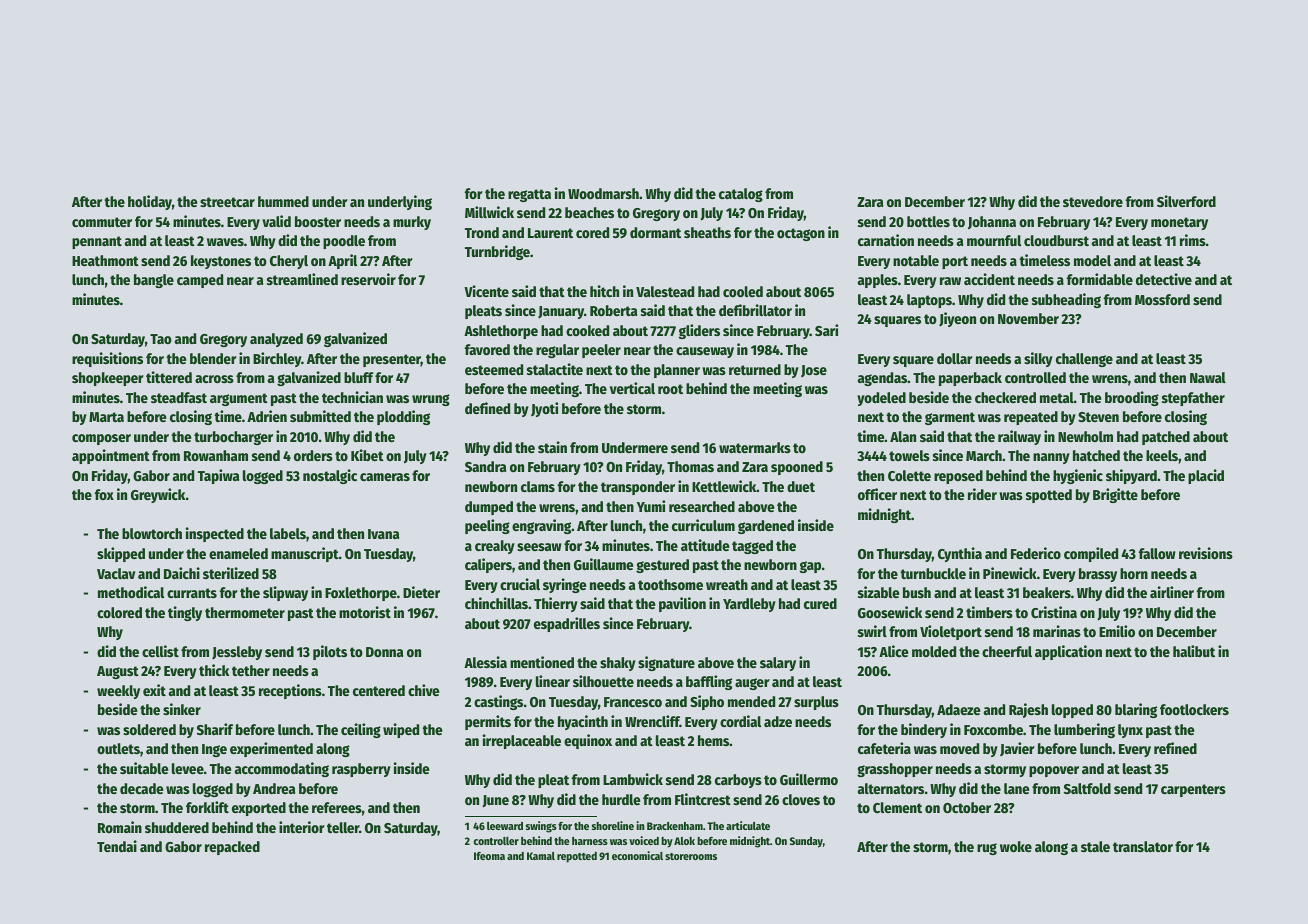  Describe the element at coordinates (318, 221) in the screenshot. I see `booster` at that location.
